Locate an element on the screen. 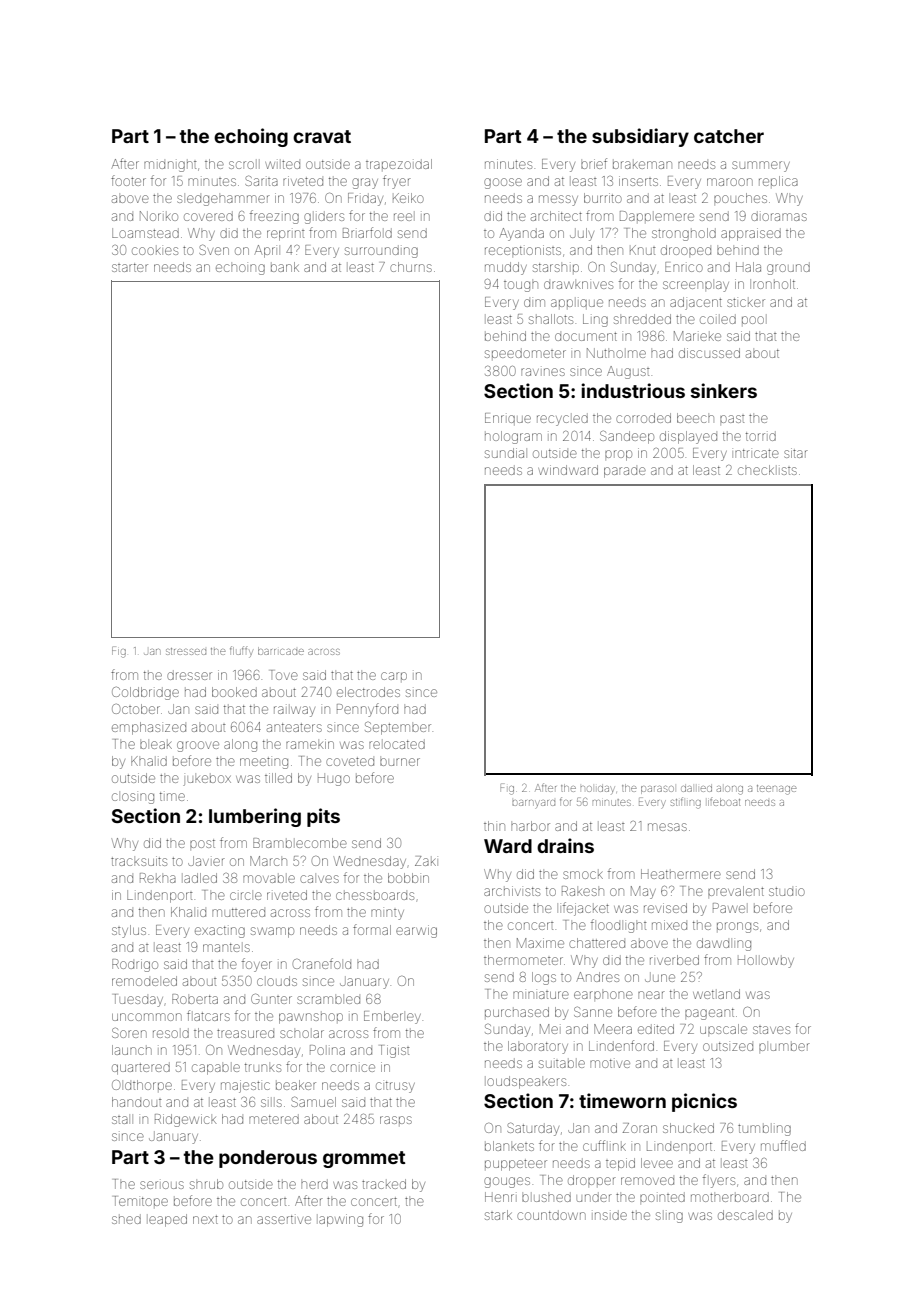 Image resolution: width=924 pixels, height=1314 pixels. trunks is located at coordinates (263, 1067).
